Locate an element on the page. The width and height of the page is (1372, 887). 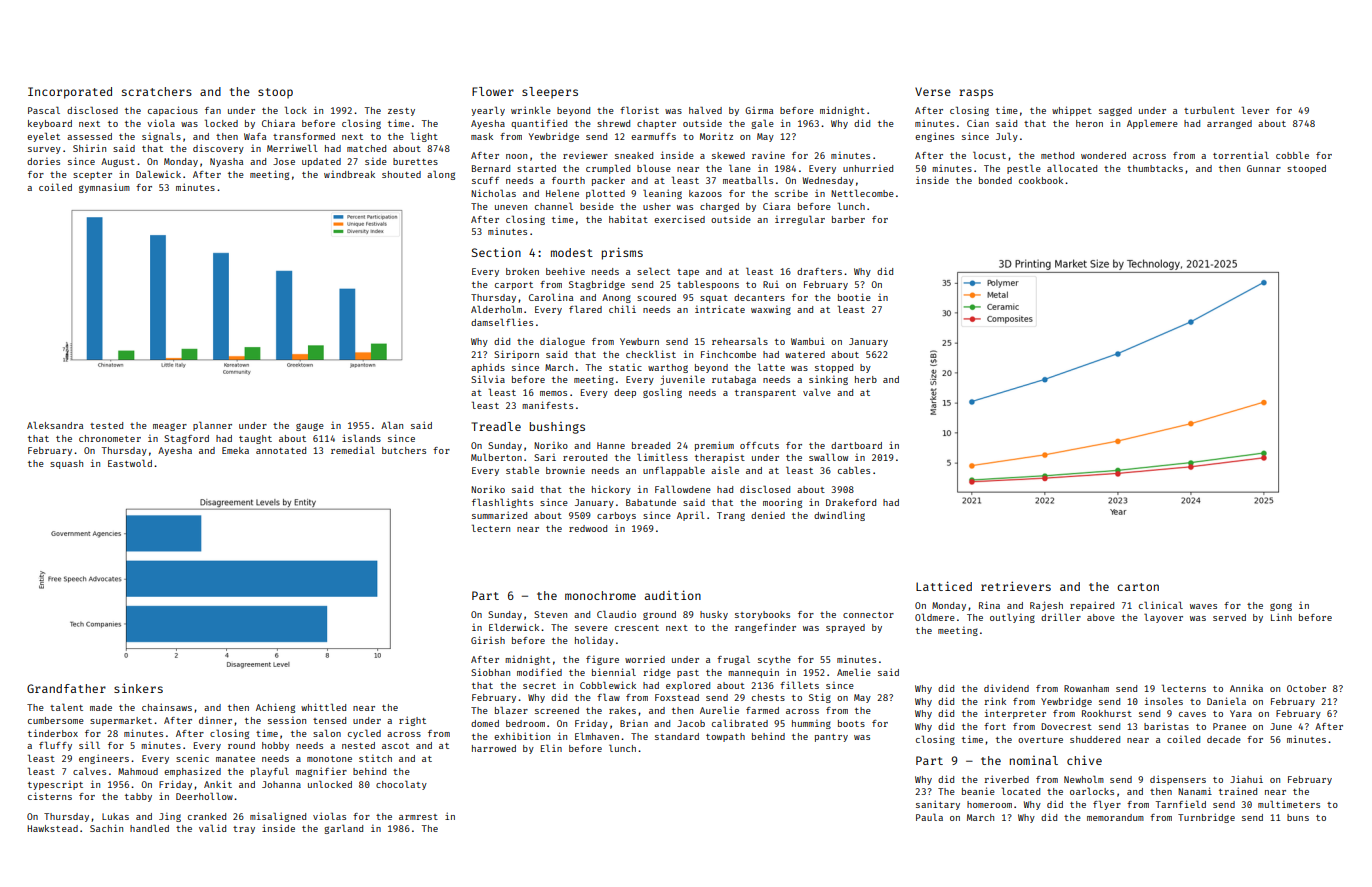
riverbed is located at coordinates (1006, 779).
